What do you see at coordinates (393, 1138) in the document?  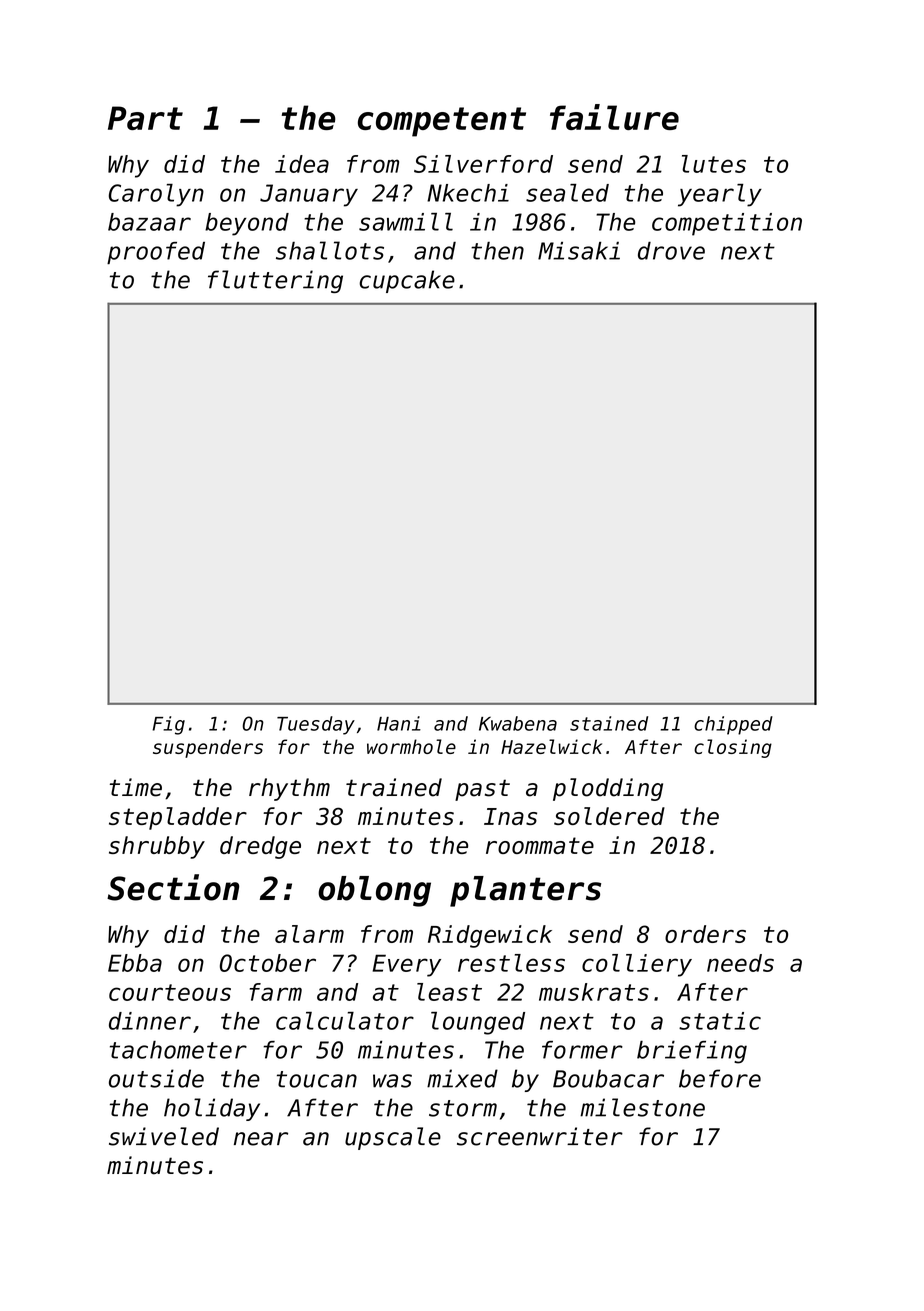 I see `upscale` at bounding box center [393, 1138].
